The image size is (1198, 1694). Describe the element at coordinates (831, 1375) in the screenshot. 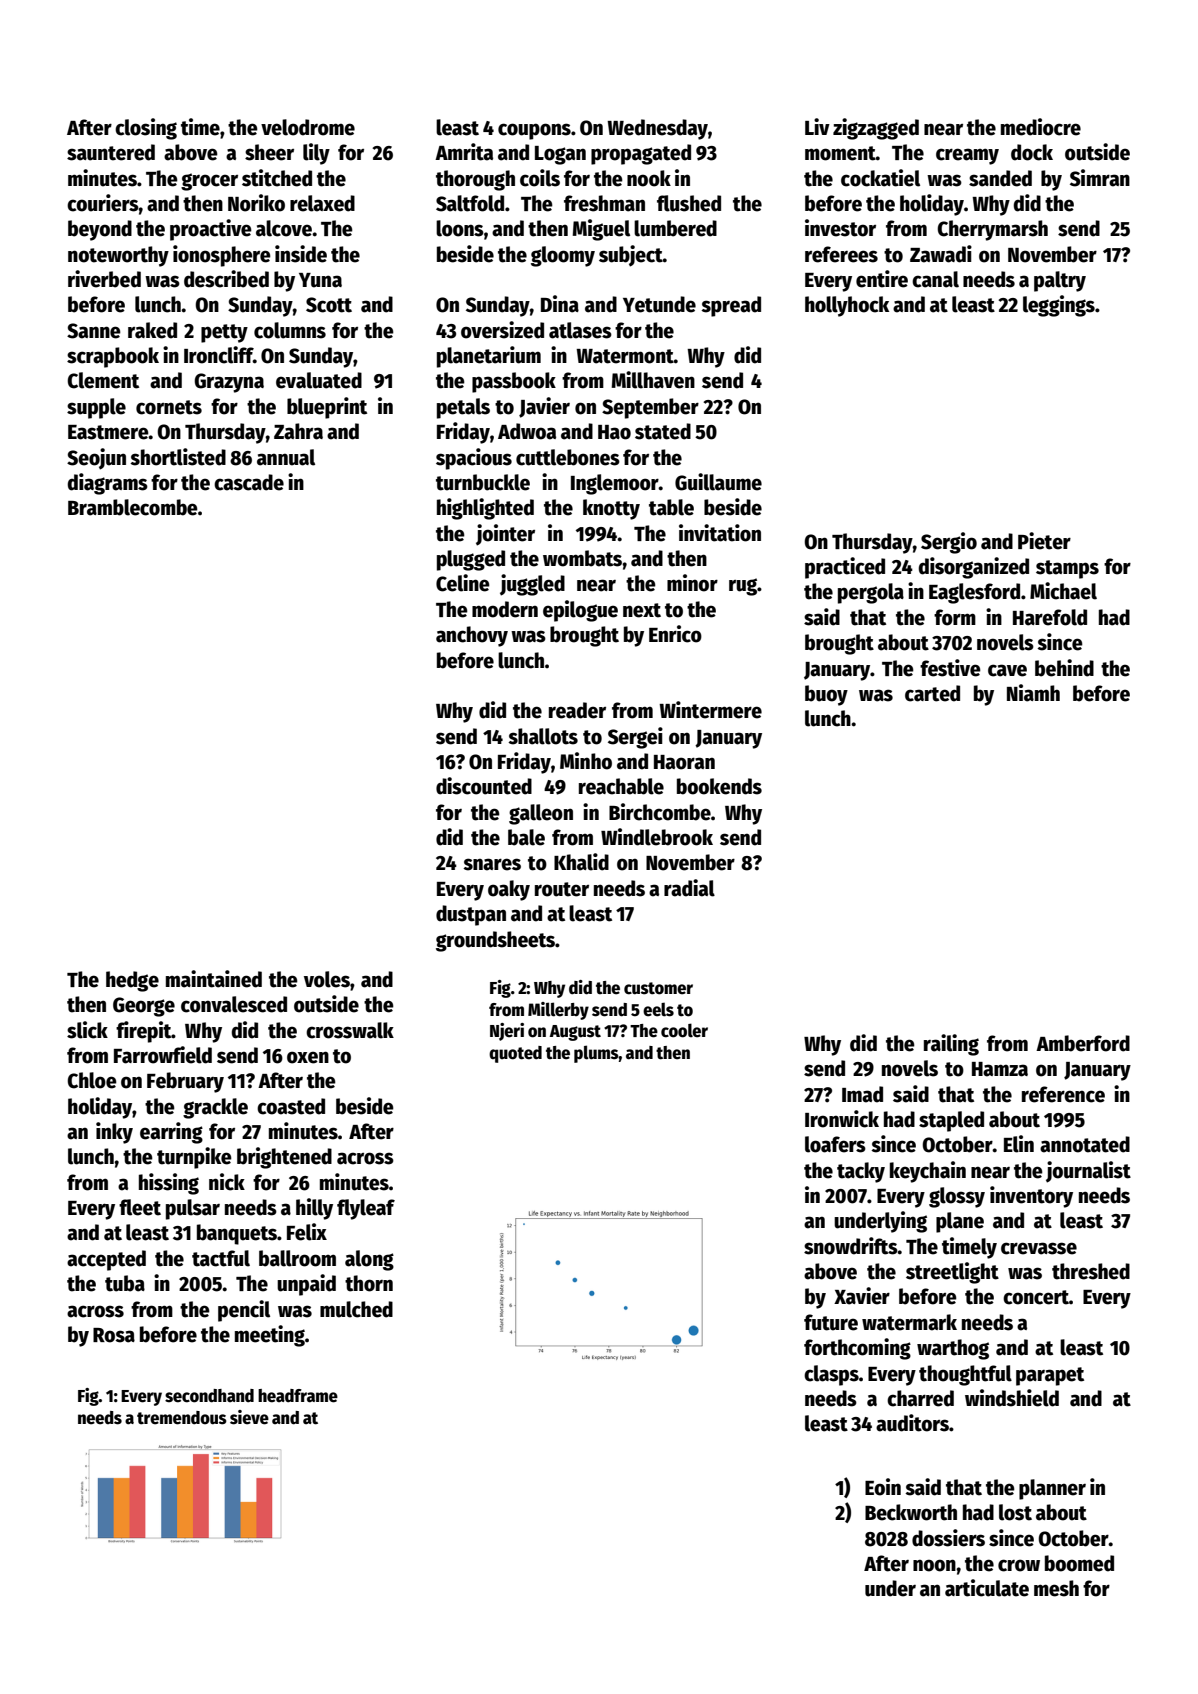

I see `clasps` at that location.
